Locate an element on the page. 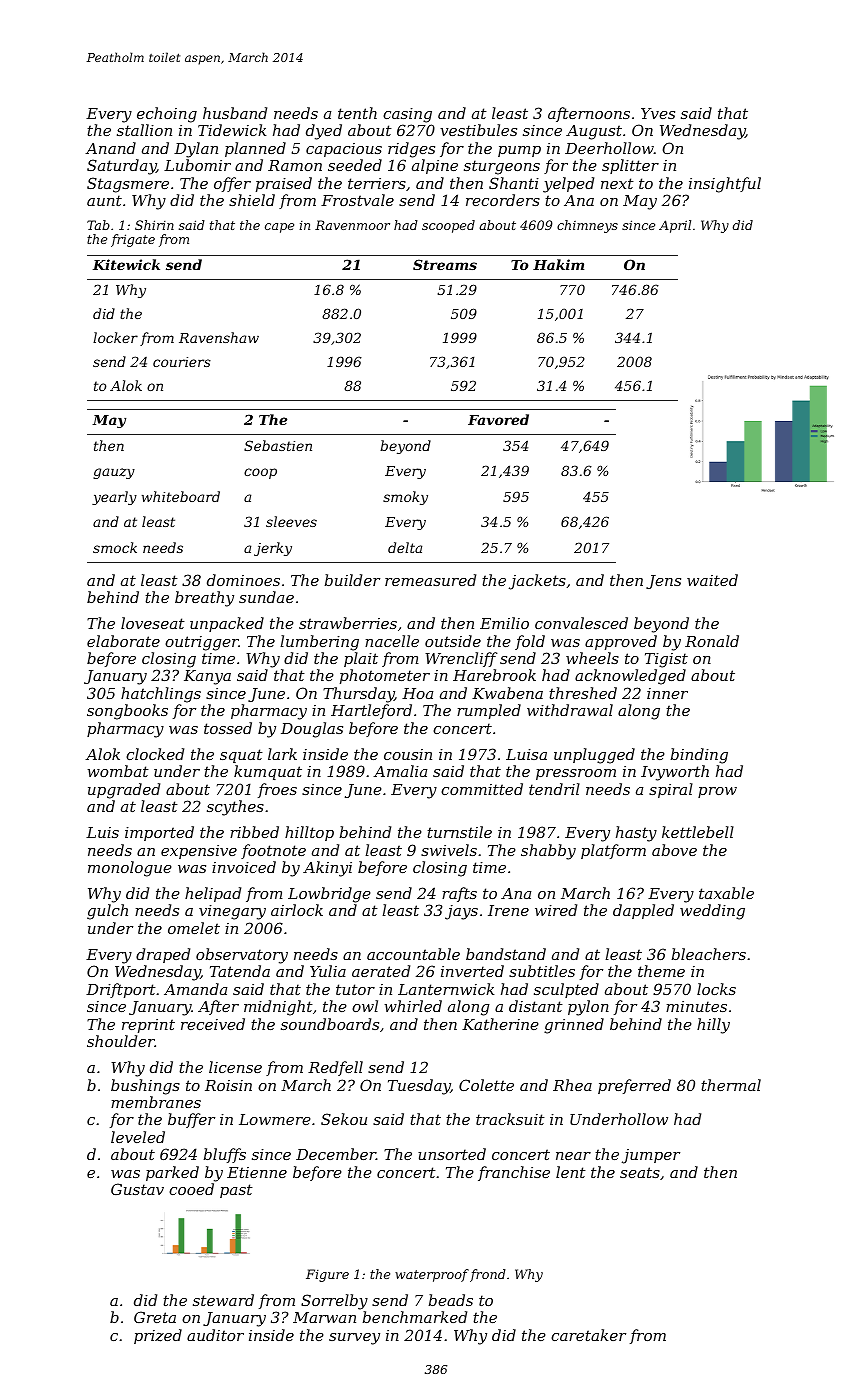 This image has height=1400, width=849. ribbed is located at coordinates (254, 832).
